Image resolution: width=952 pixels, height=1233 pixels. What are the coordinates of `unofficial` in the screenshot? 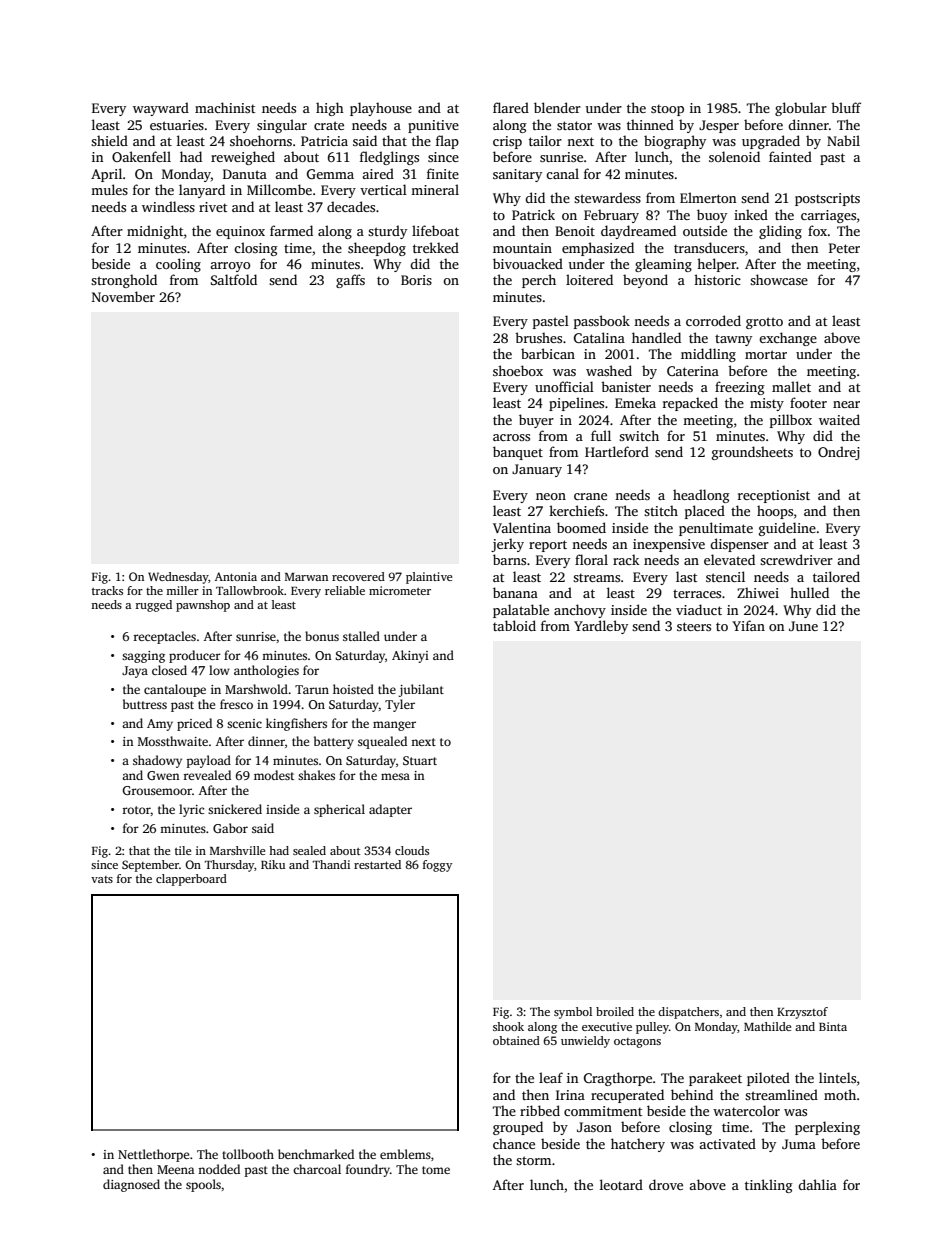 It's located at (564, 386).
